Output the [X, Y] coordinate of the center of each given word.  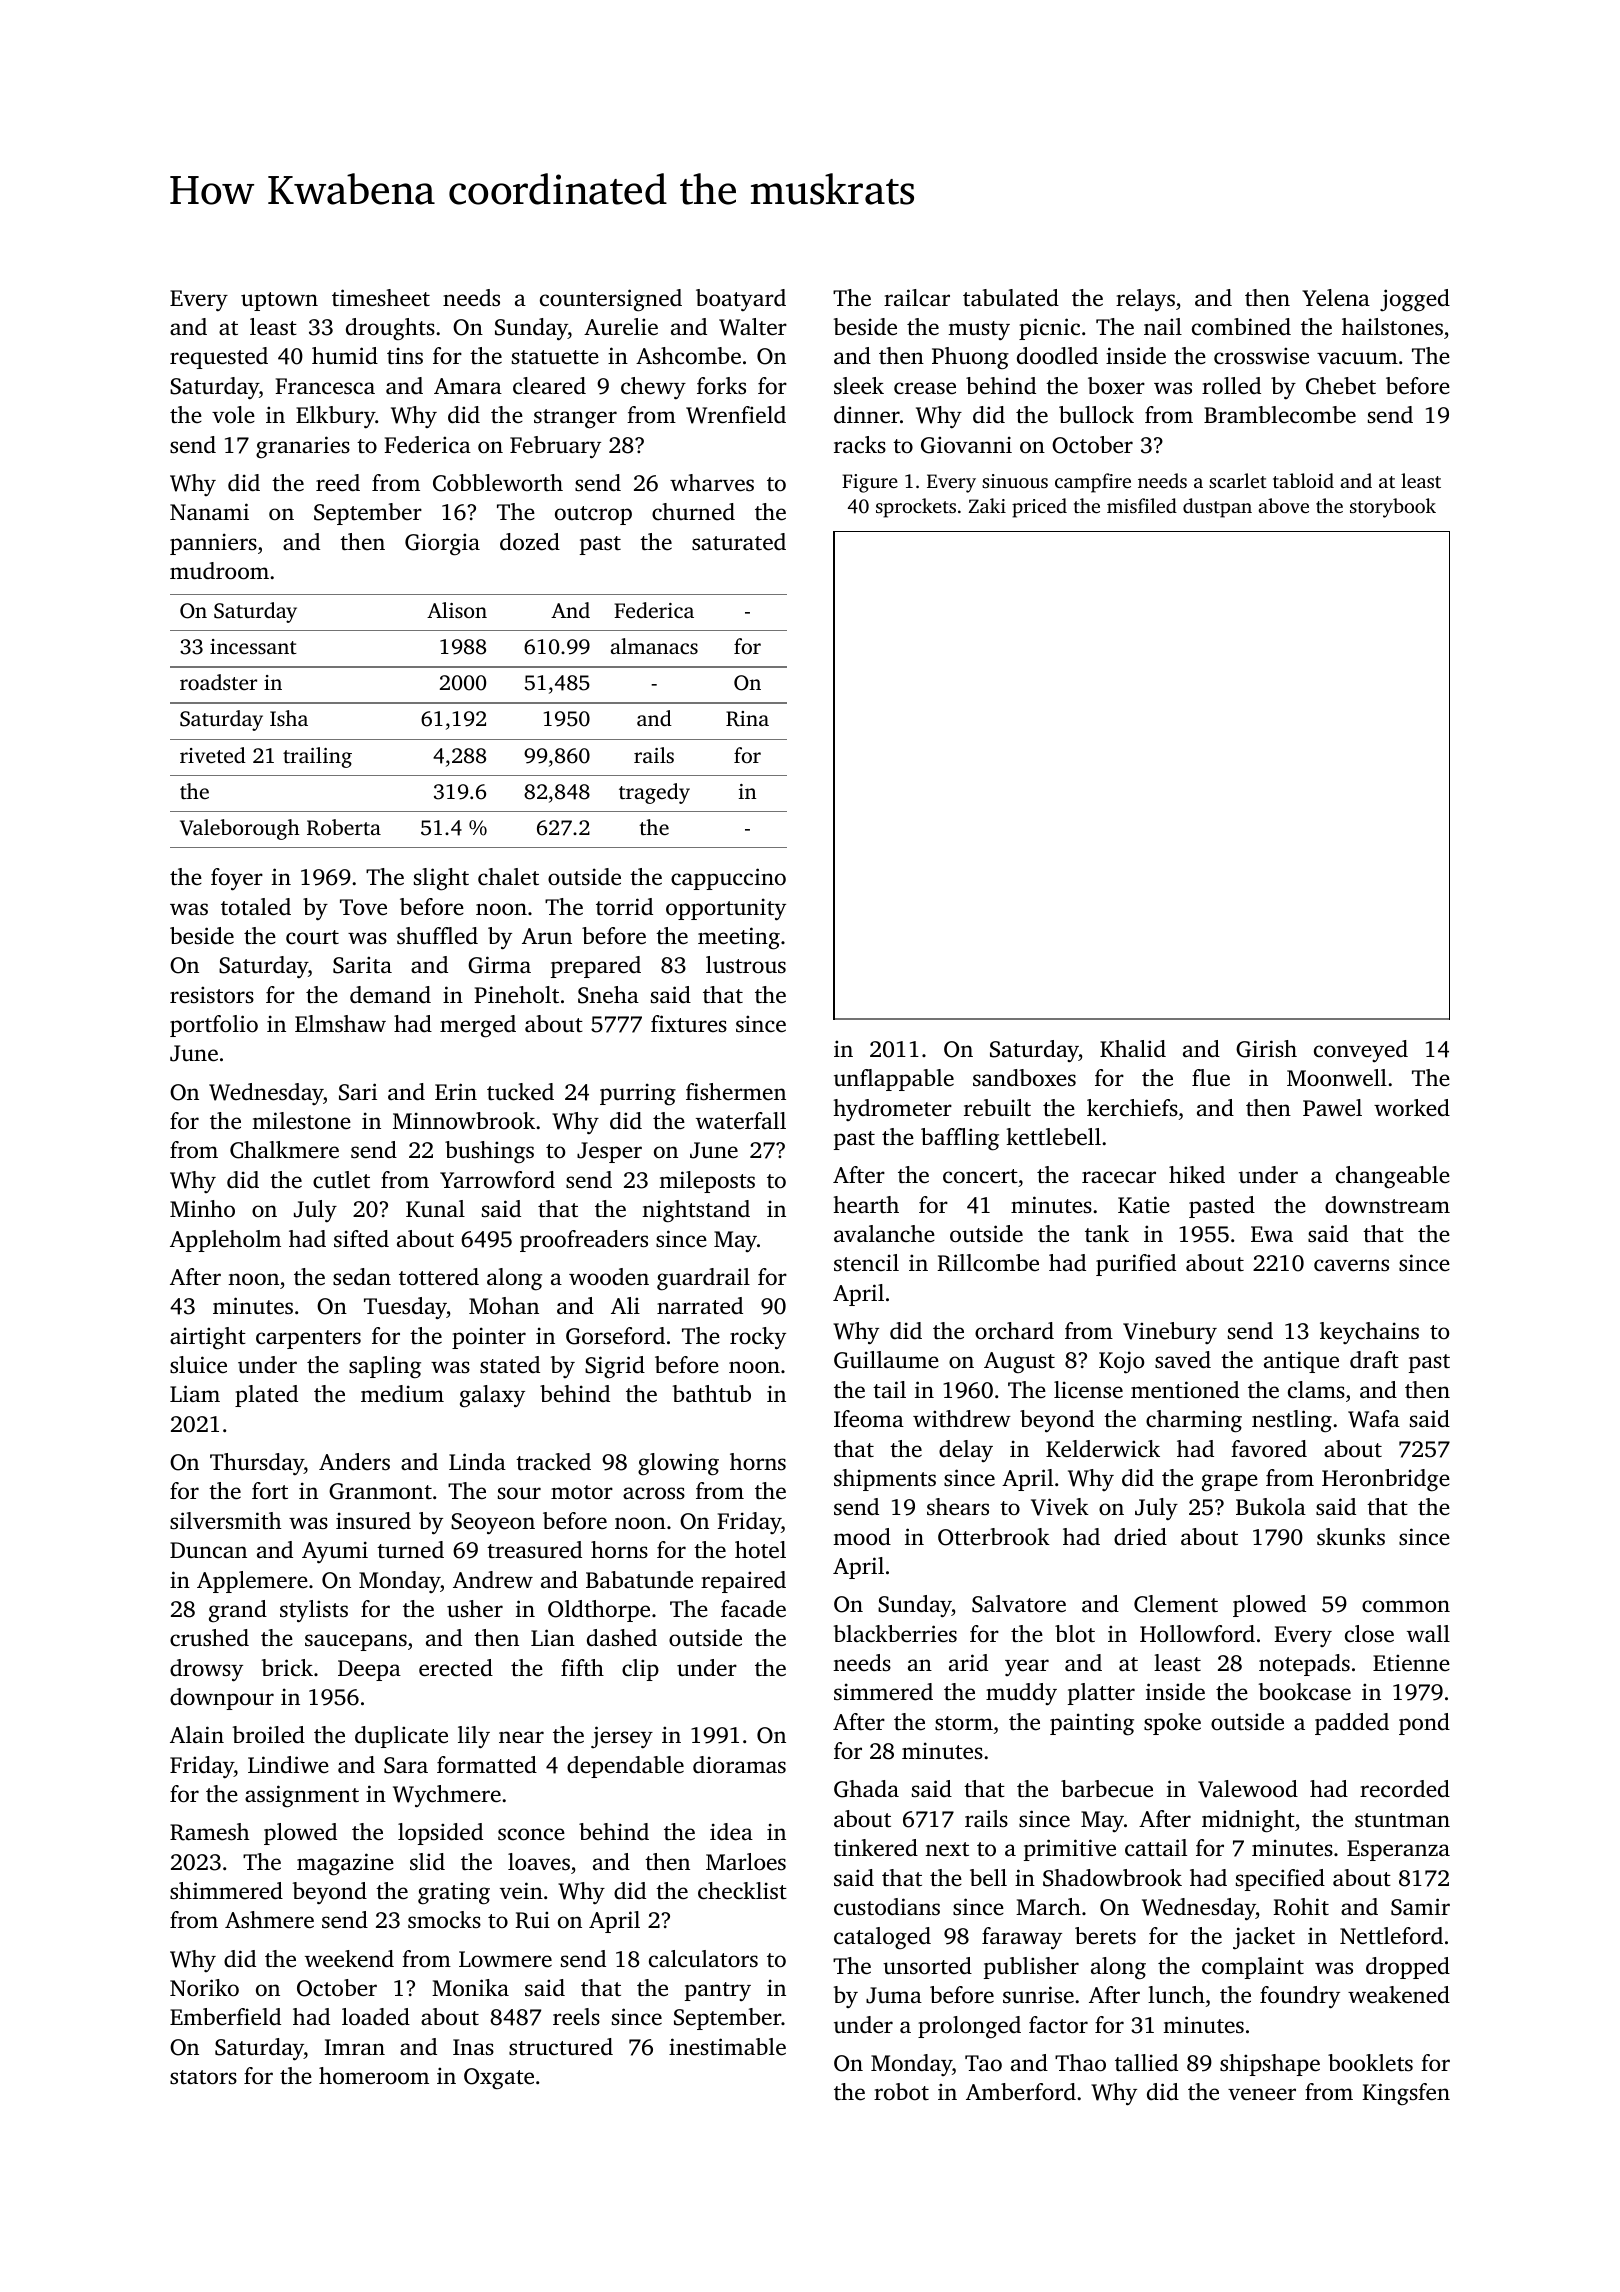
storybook [1393, 508]
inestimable [727, 2047]
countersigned [611, 300]
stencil [866, 1263]
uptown [279, 301]
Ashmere [269, 1920]
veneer [1262, 2094]
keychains [1369, 1333]
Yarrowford [497, 1180]
